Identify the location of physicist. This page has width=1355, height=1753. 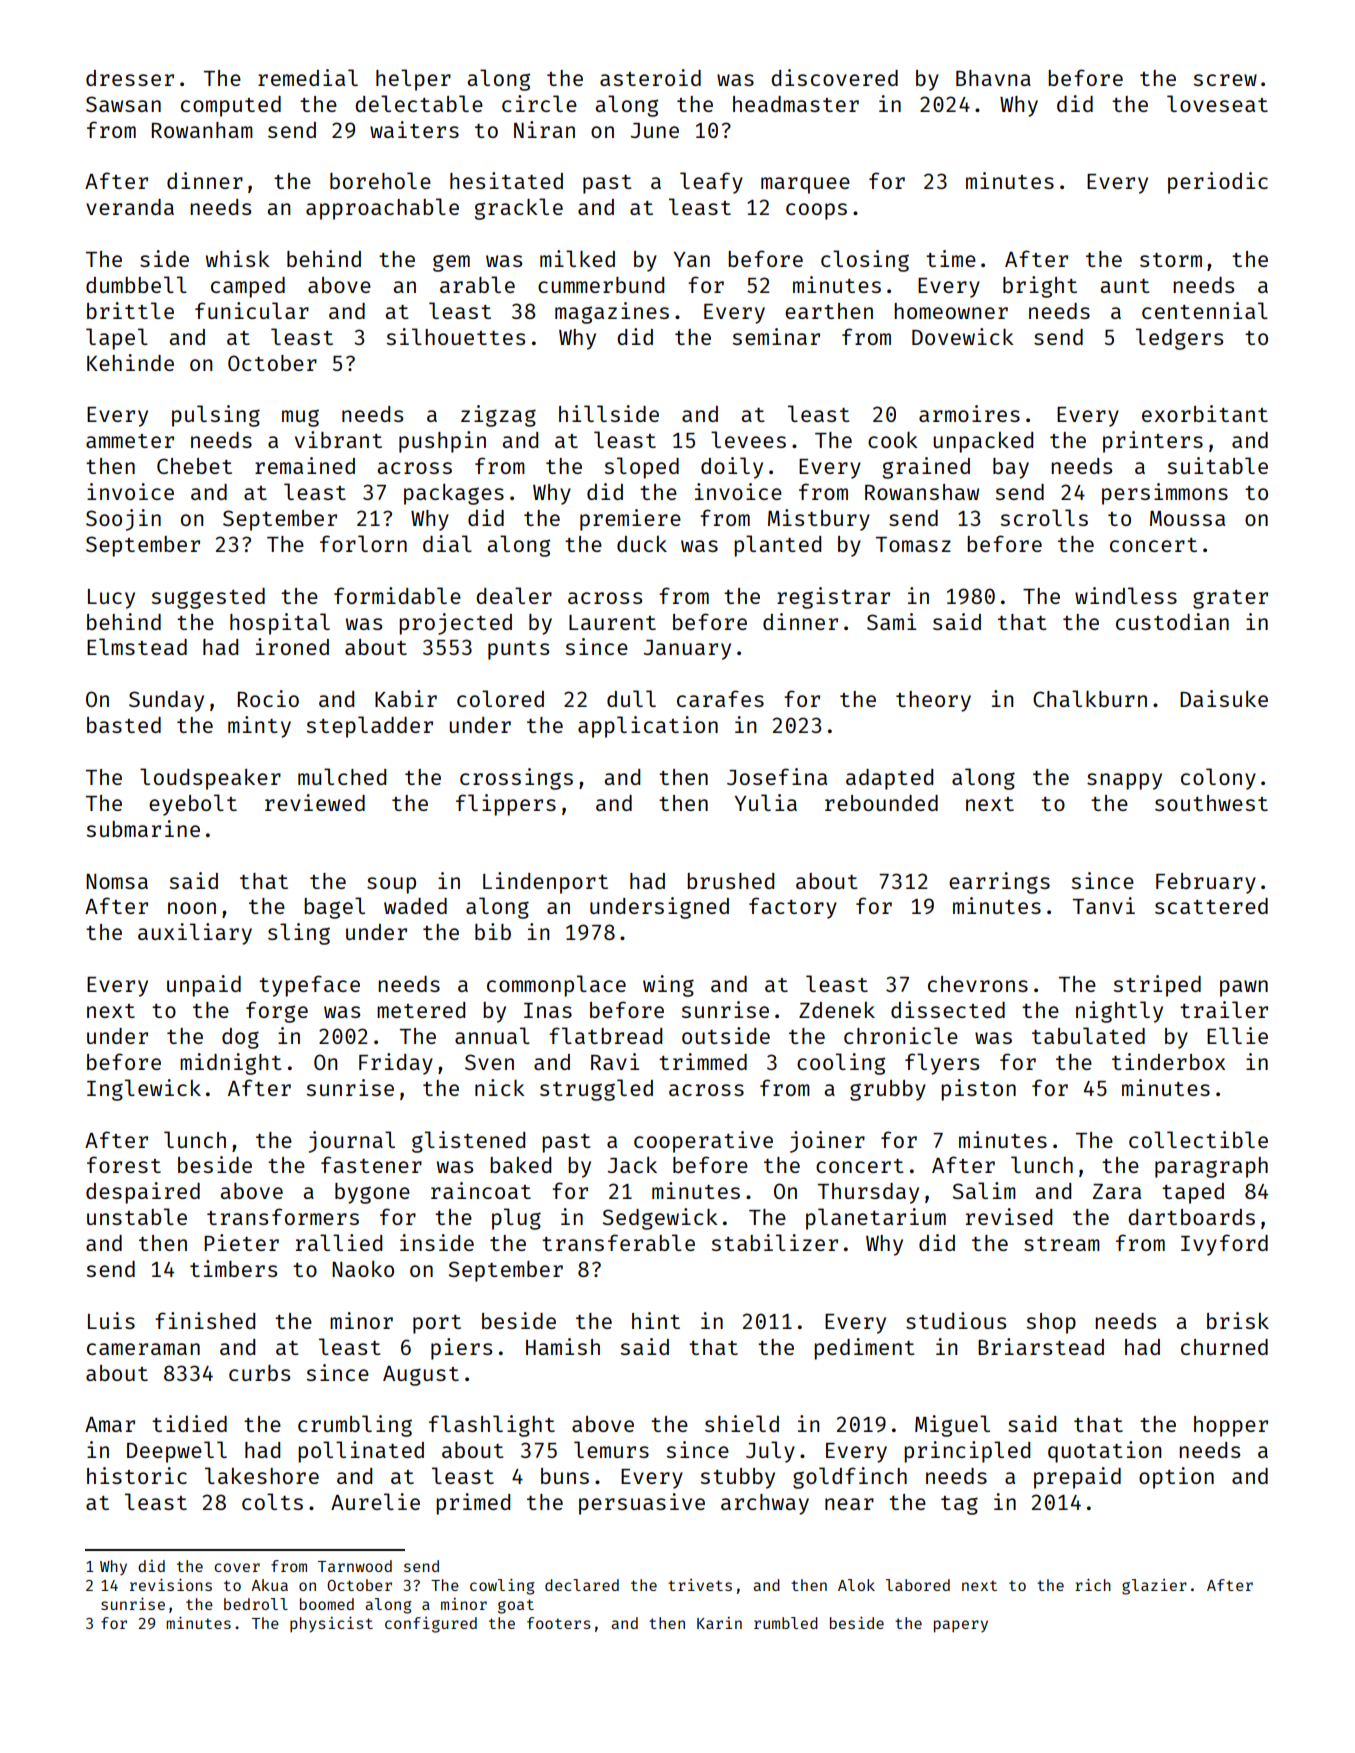
(331, 1625).
